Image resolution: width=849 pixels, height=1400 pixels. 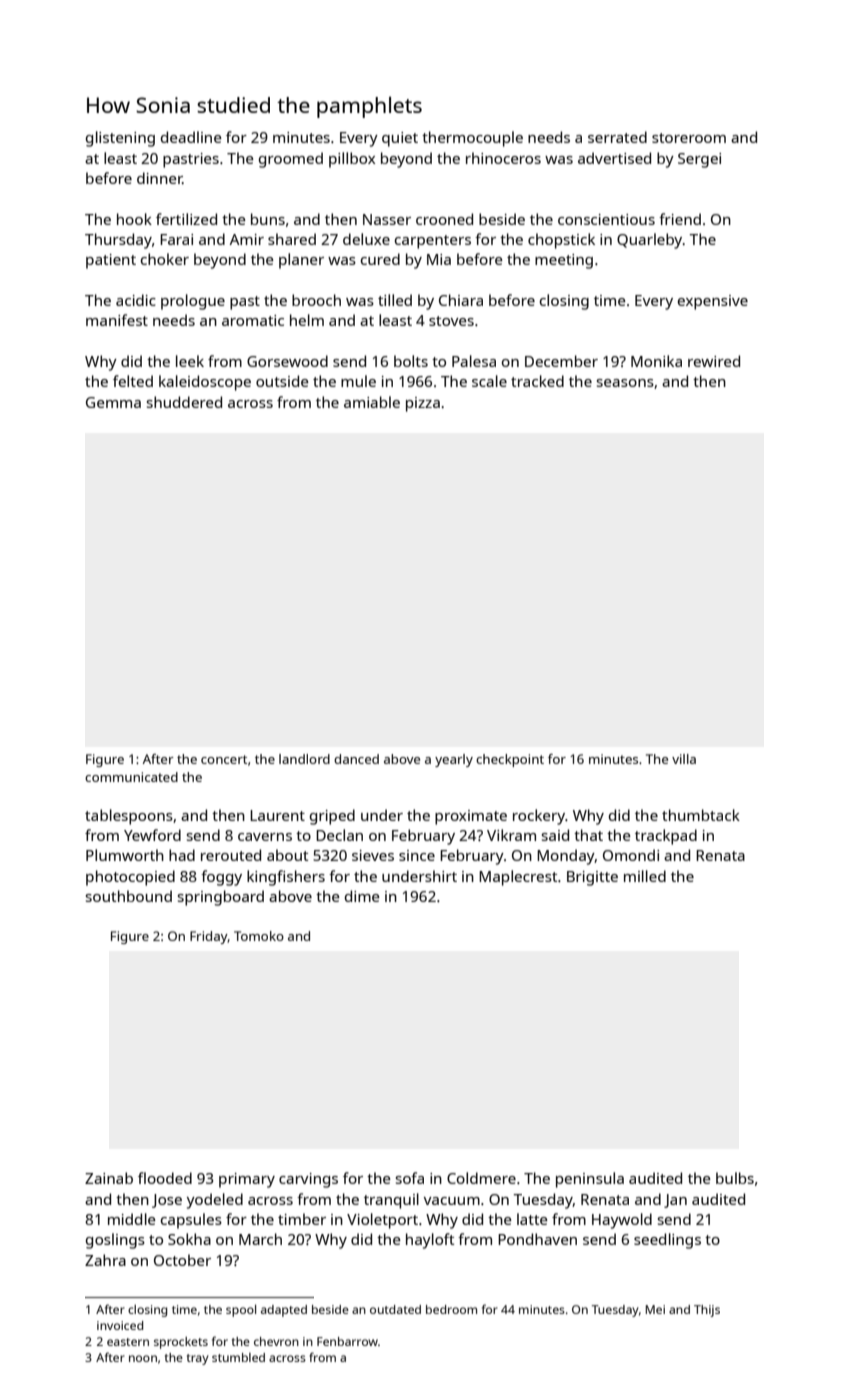 What do you see at coordinates (120, 1325) in the document?
I see `invoiced` at bounding box center [120, 1325].
